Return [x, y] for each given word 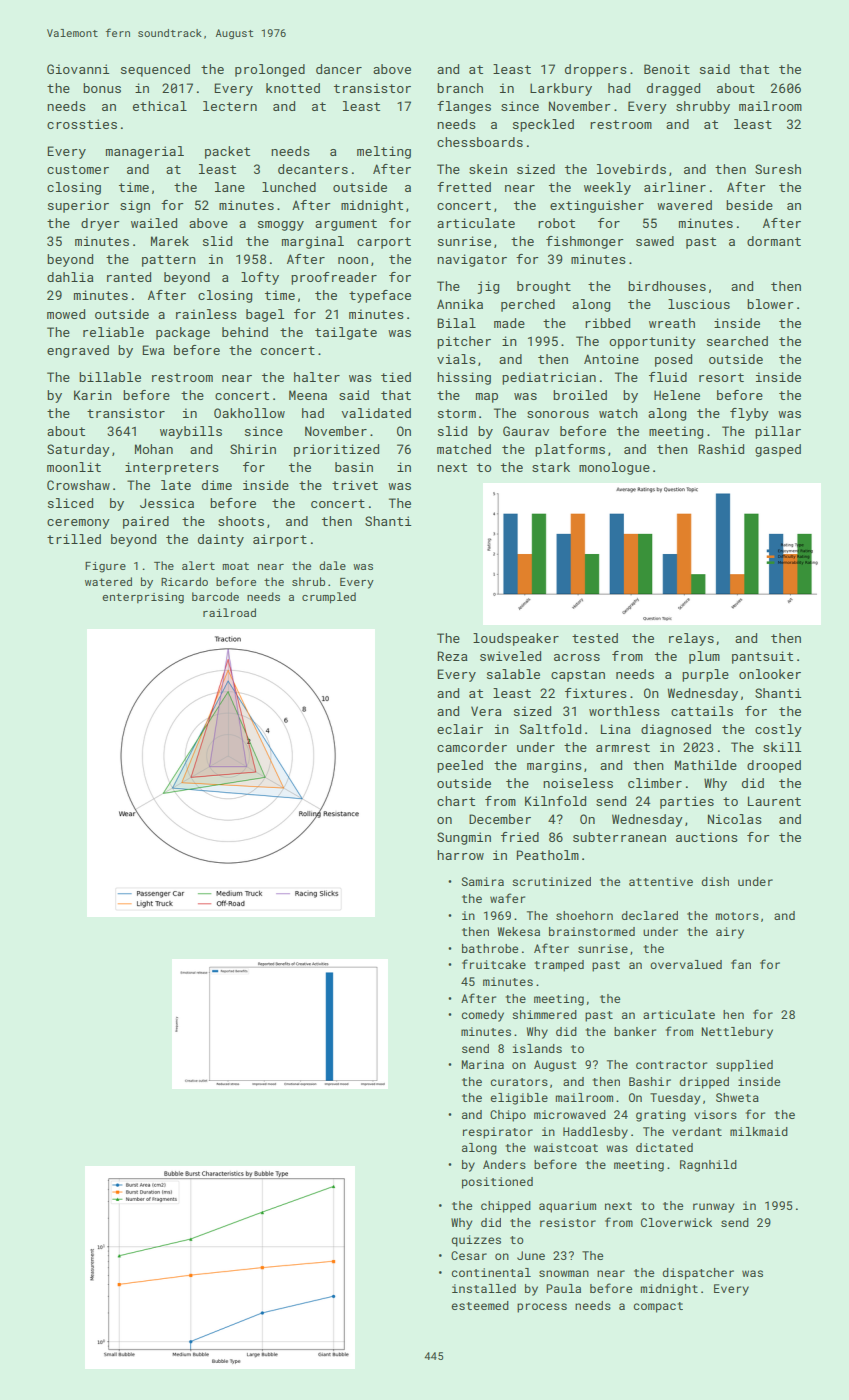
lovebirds [631, 169]
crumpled [329, 598]
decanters [313, 169]
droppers [596, 70]
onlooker [770, 674]
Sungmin [464, 838]
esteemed [480, 1305]
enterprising [143, 598]
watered [108, 581]
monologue [614, 468]
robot [556, 223]
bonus [102, 88]
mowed [66, 314]
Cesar [469, 1255]
